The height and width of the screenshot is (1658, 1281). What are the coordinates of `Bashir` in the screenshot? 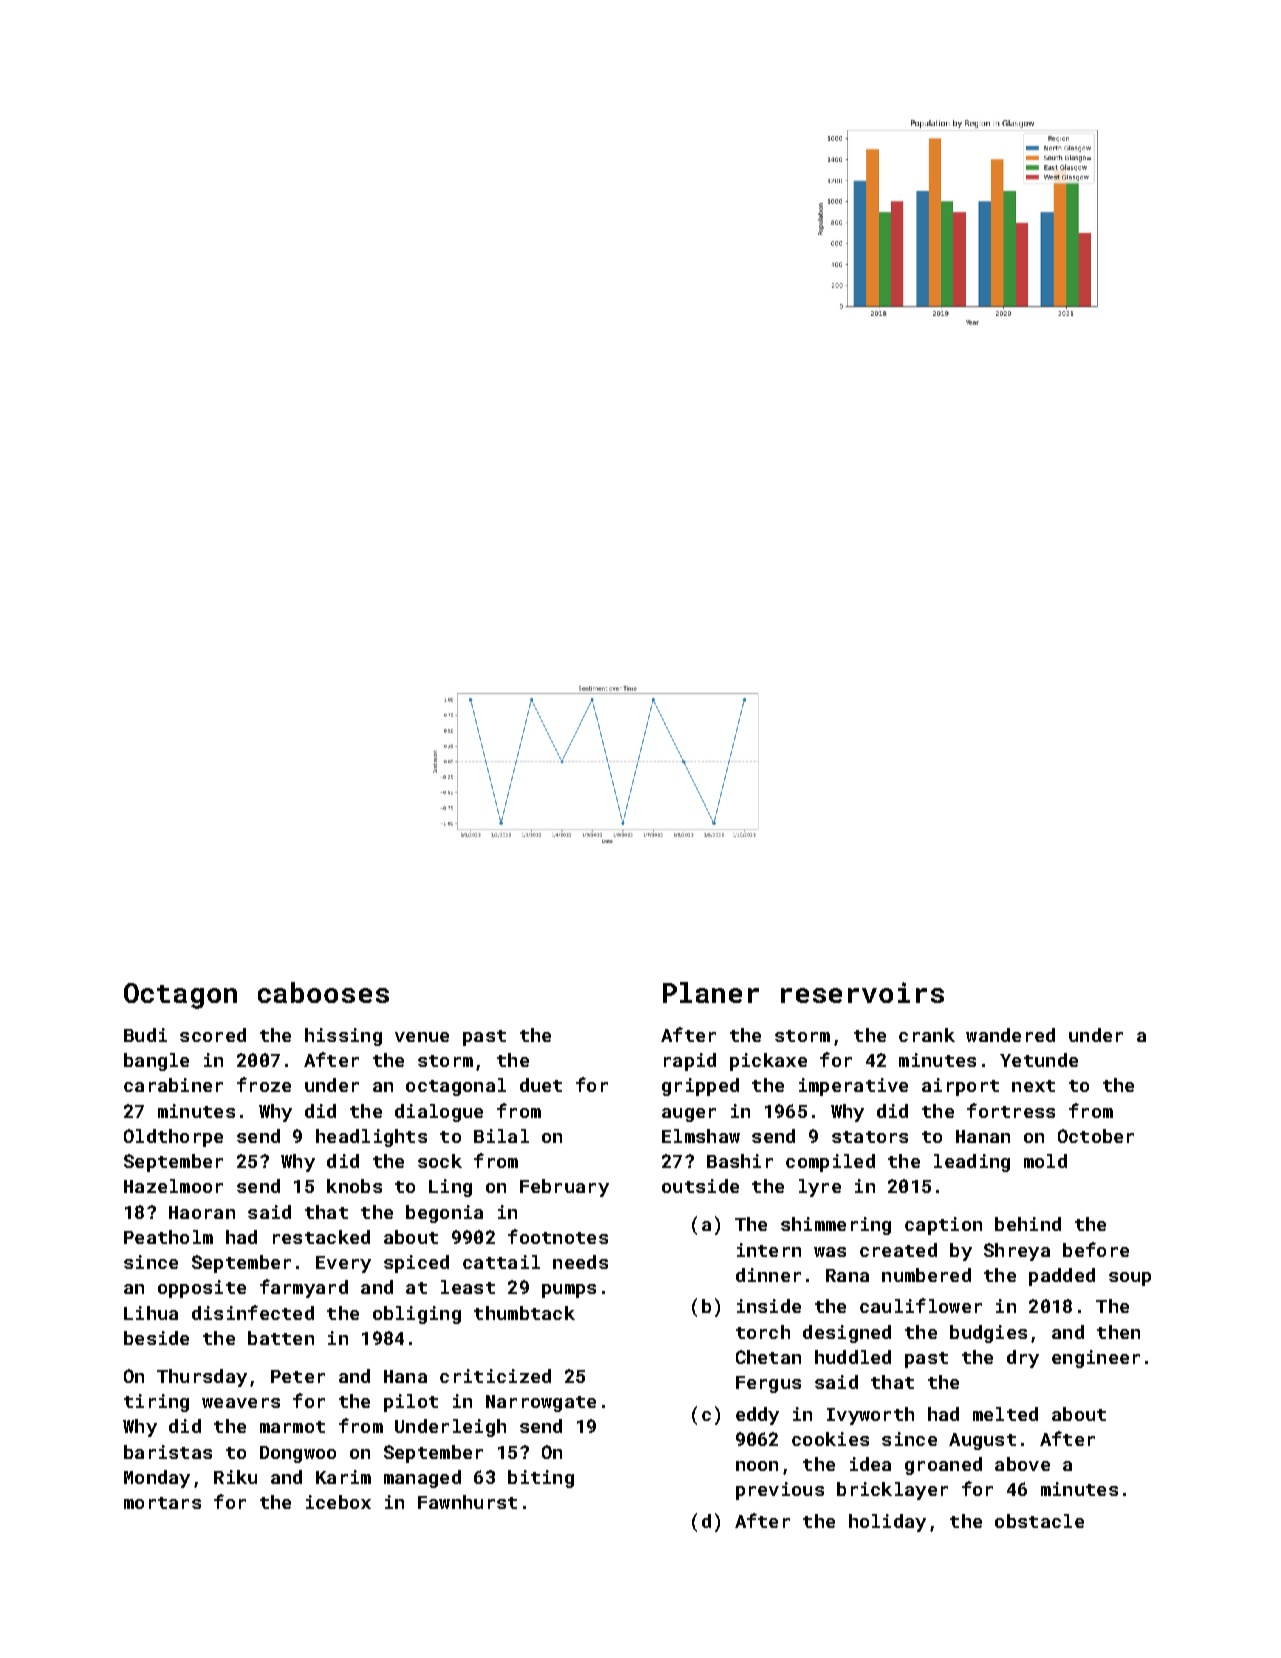 It's located at (740, 1161).
